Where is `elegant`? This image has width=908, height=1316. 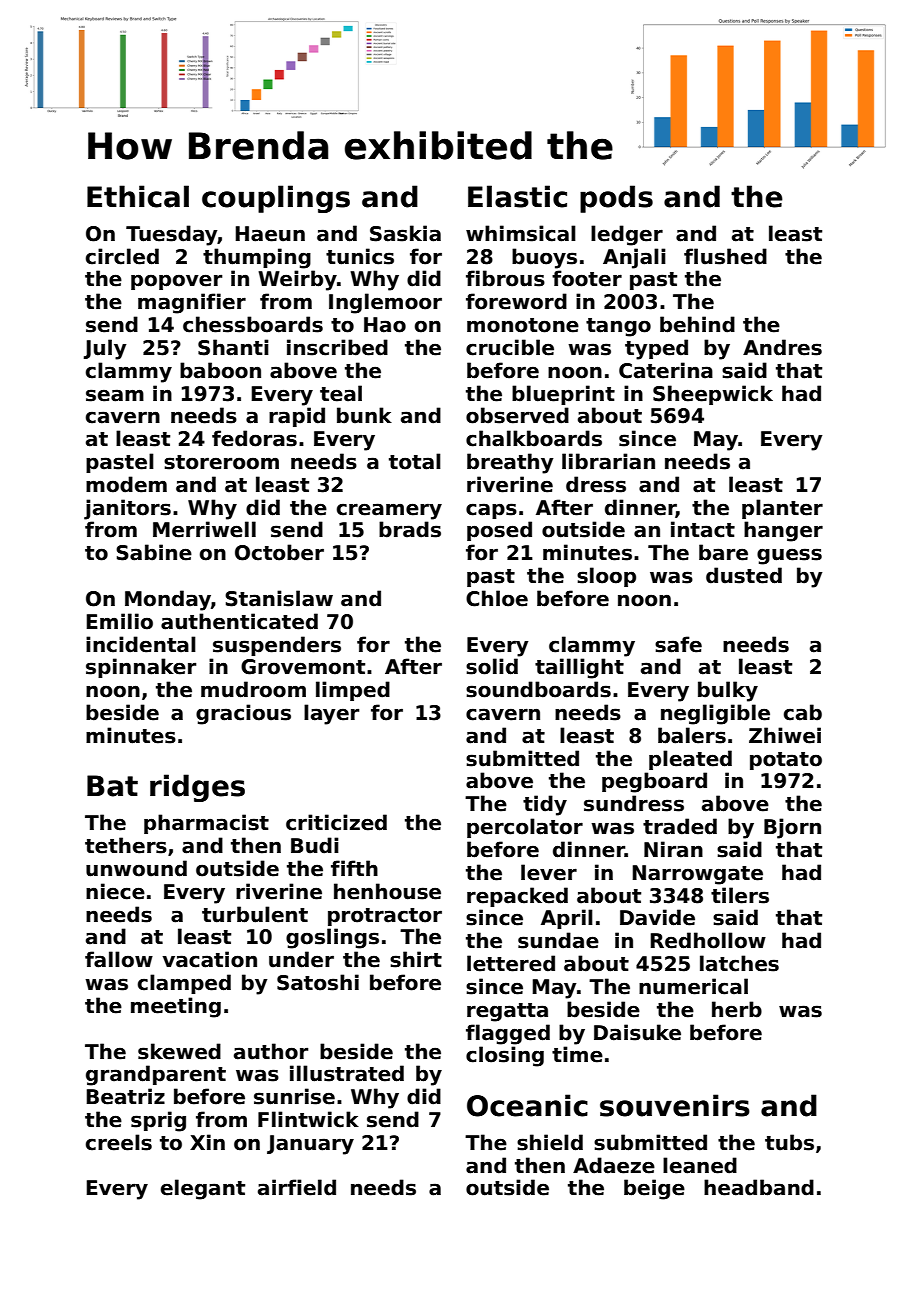 elegant is located at coordinates (203, 1189).
